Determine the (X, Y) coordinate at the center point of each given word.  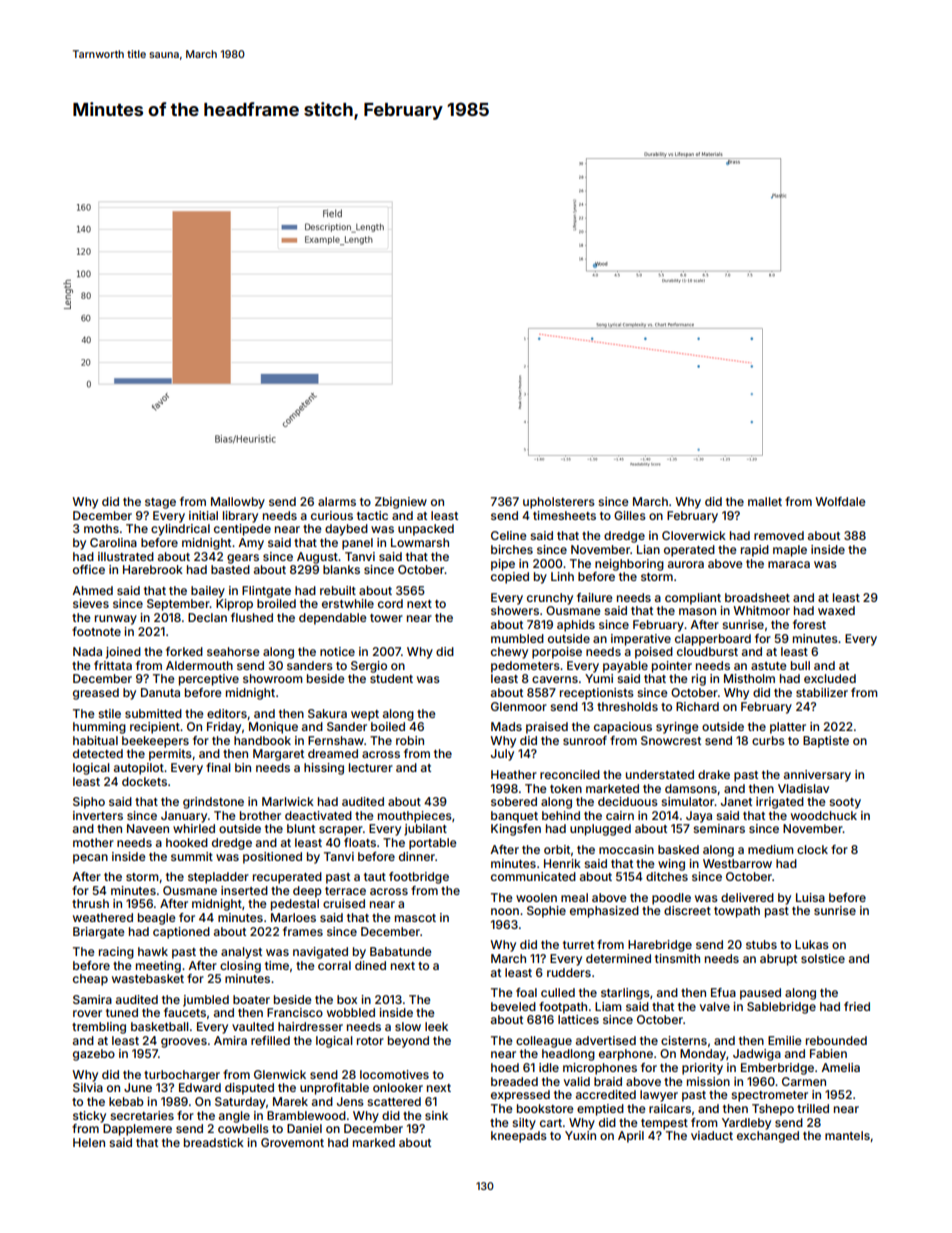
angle (234, 1117)
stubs (761, 944)
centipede (242, 530)
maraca (789, 564)
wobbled (351, 1012)
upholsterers (559, 503)
